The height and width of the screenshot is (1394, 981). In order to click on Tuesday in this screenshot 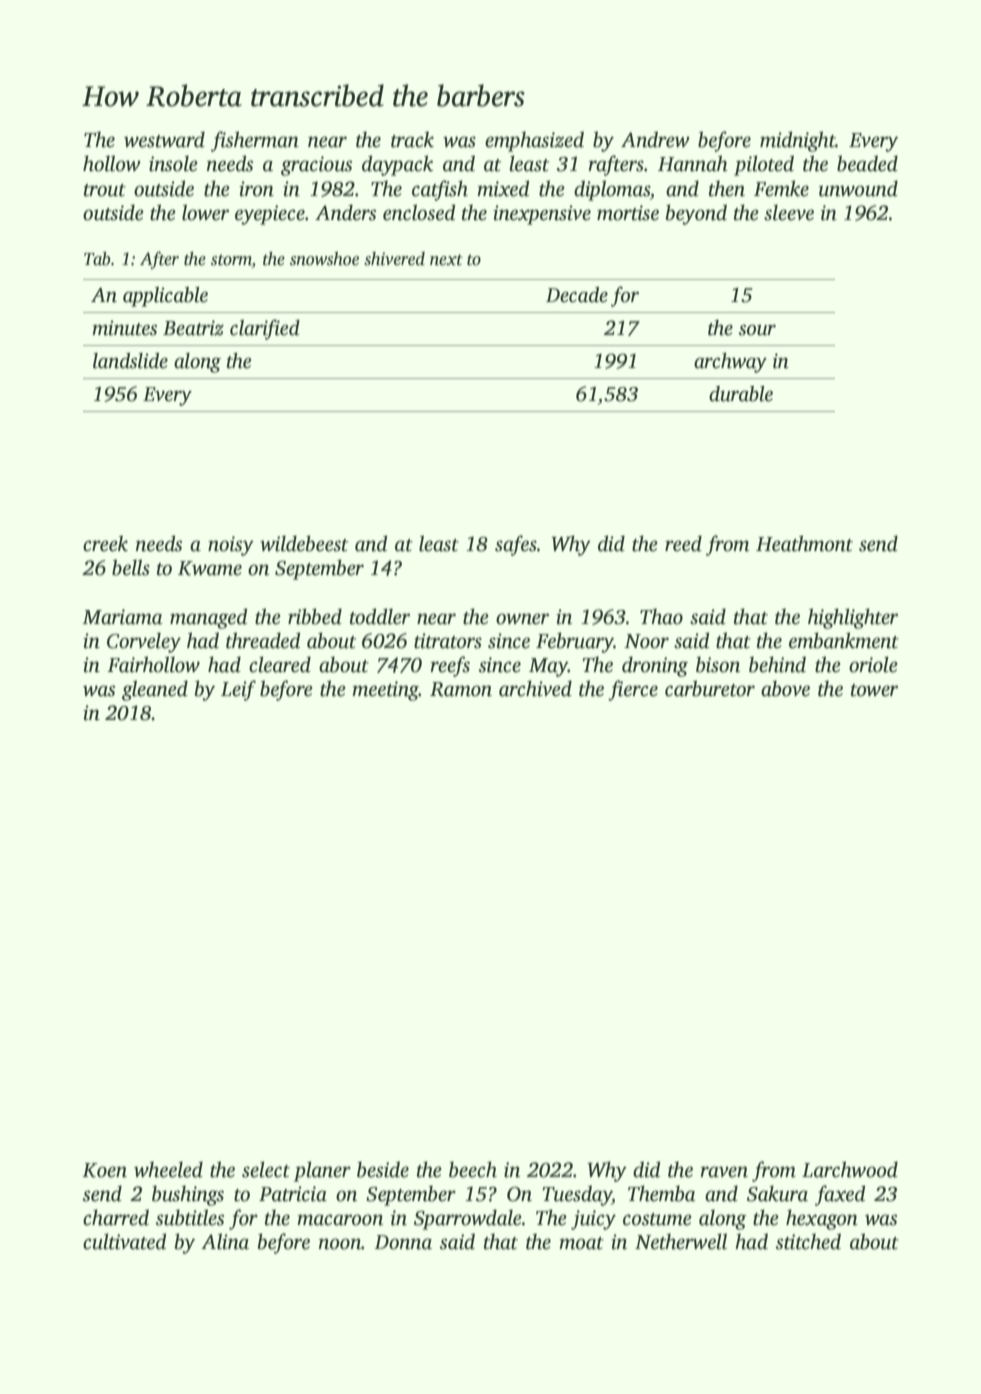, I will do `click(577, 1195)`.
